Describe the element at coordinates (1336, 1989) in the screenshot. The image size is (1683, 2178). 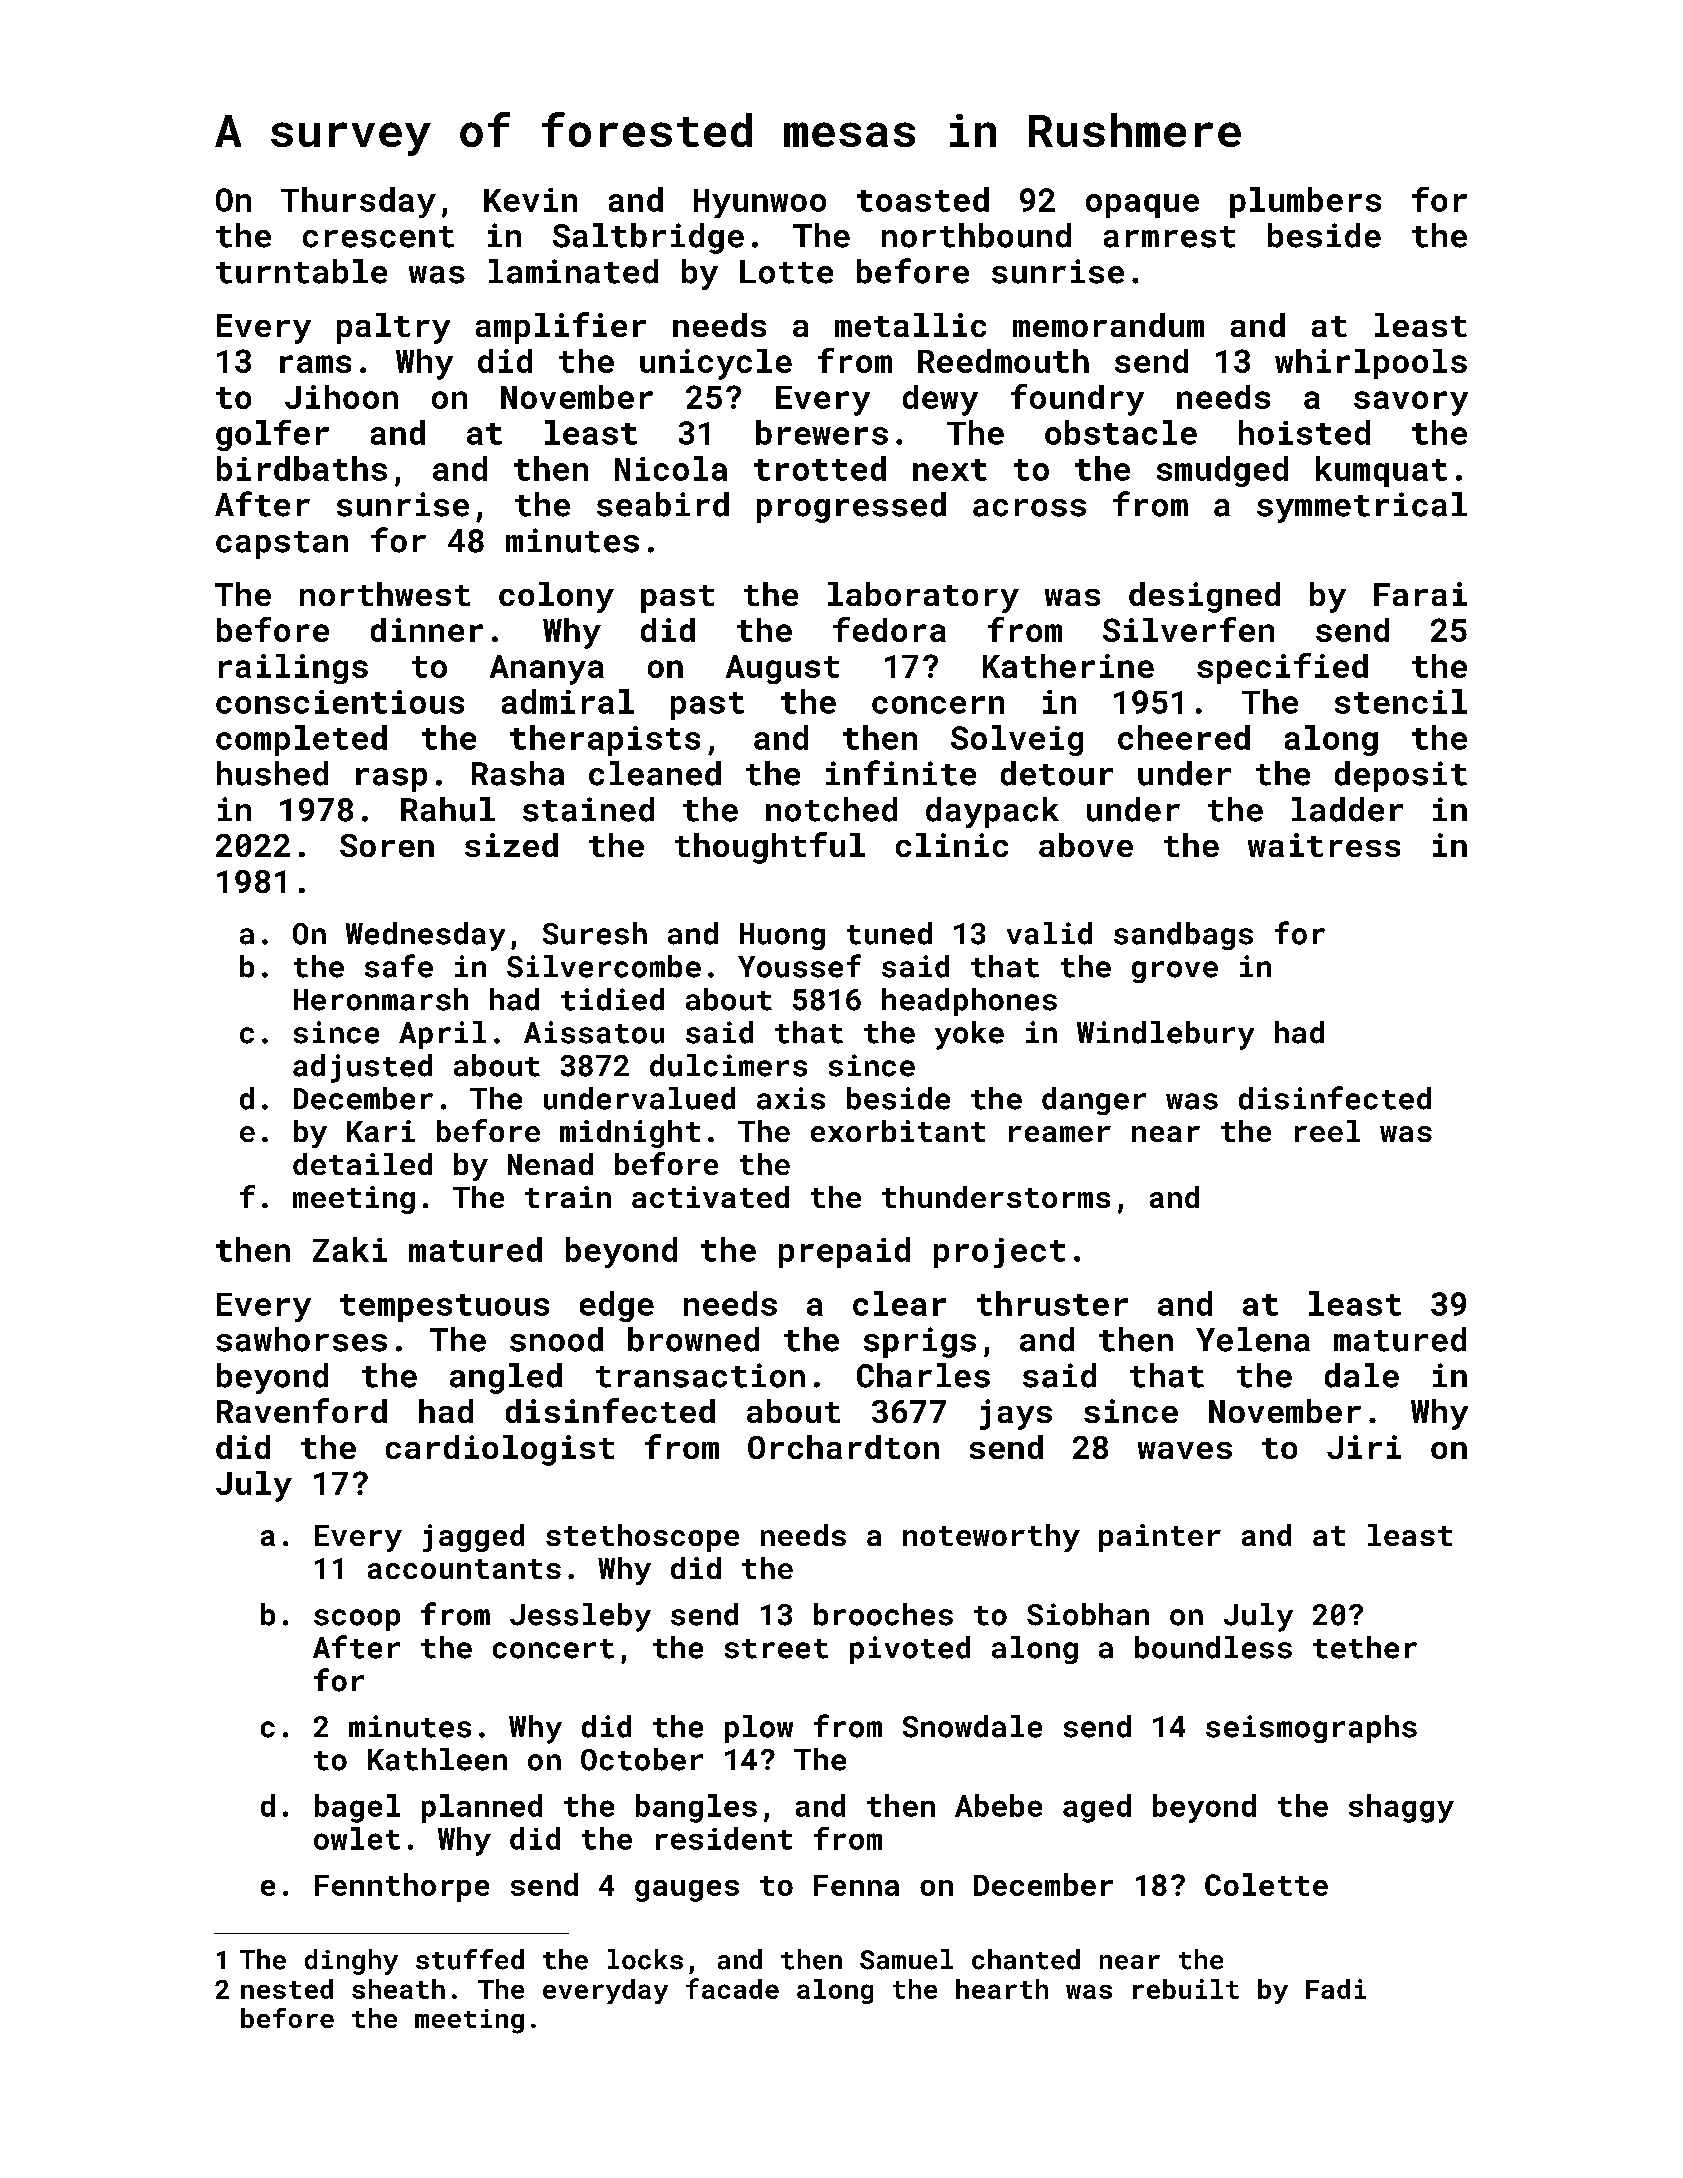
I see `Fadi` at that location.
